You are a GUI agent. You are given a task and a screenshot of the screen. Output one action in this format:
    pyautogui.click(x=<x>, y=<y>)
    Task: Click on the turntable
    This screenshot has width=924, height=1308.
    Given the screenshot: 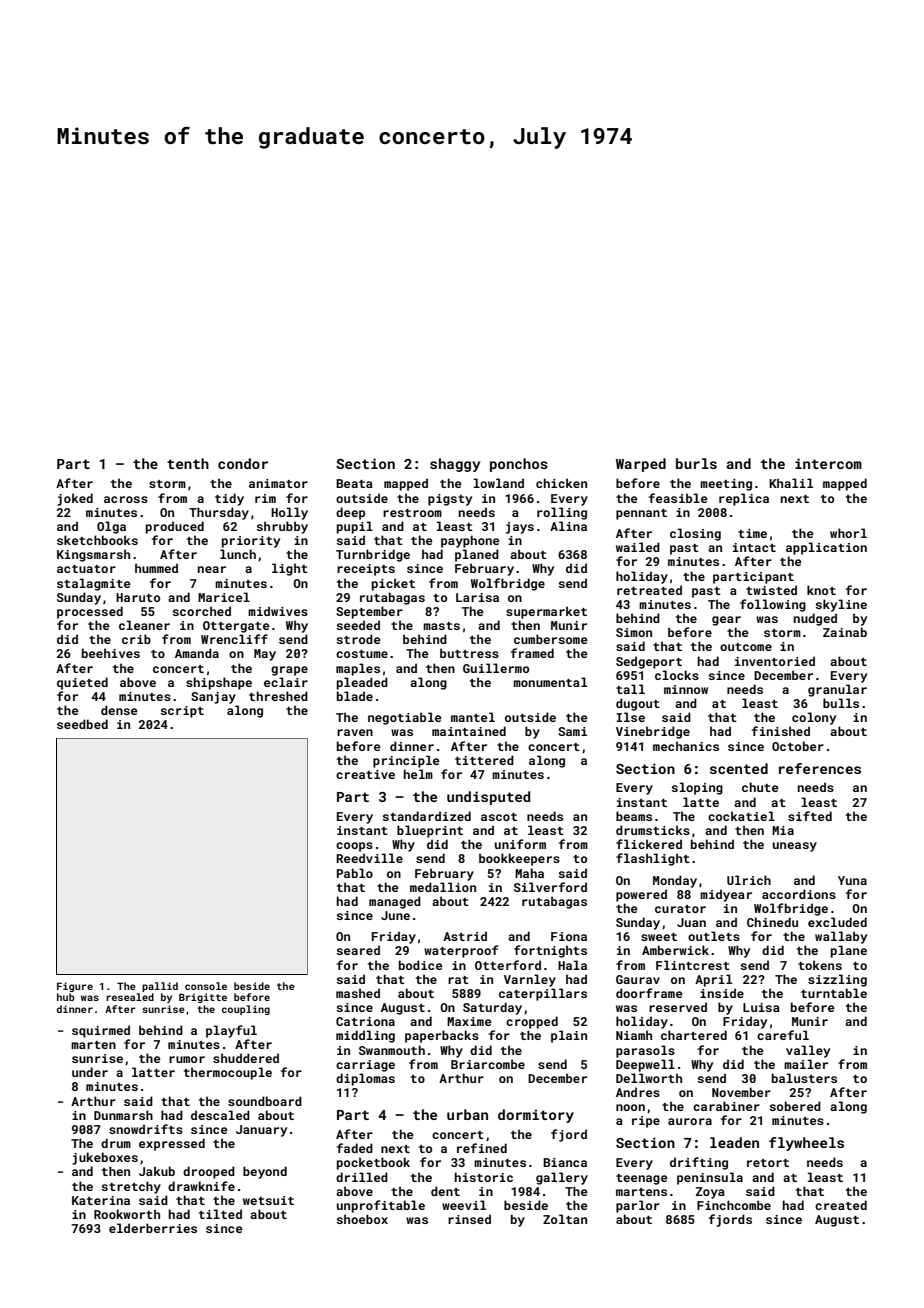 What is the action you would take?
    pyautogui.click(x=834, y=993)
